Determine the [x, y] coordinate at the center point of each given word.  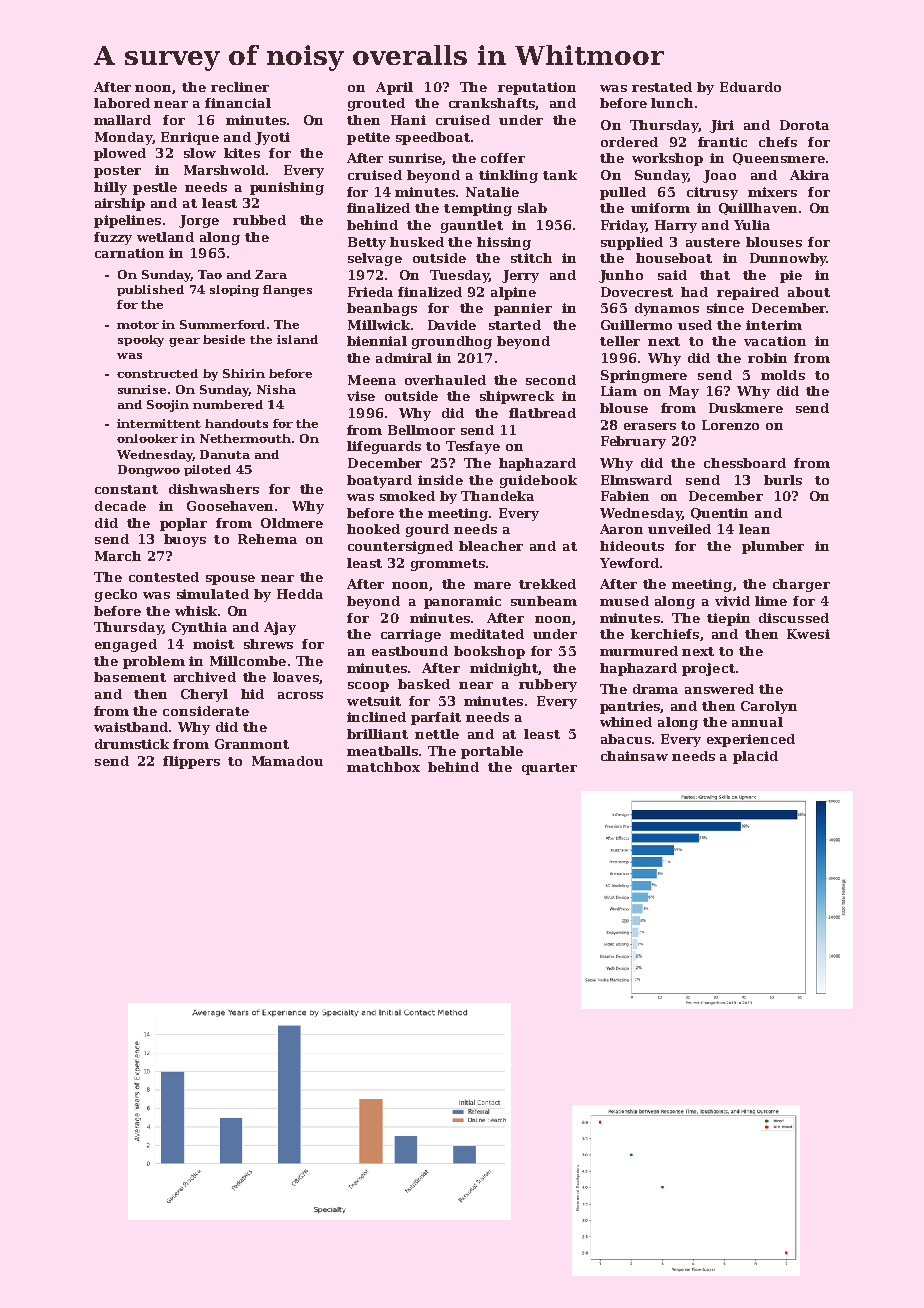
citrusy [712, 193]
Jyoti [272, 138]
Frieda [370, 292]
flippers [191, 762]
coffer [503, 158]
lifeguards [384, 447]
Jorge [199, 221]
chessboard [745, 463]
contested [164, 577]
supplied [632, 243]
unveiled [679, 529]
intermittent [159, 423]
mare [492, 585]
